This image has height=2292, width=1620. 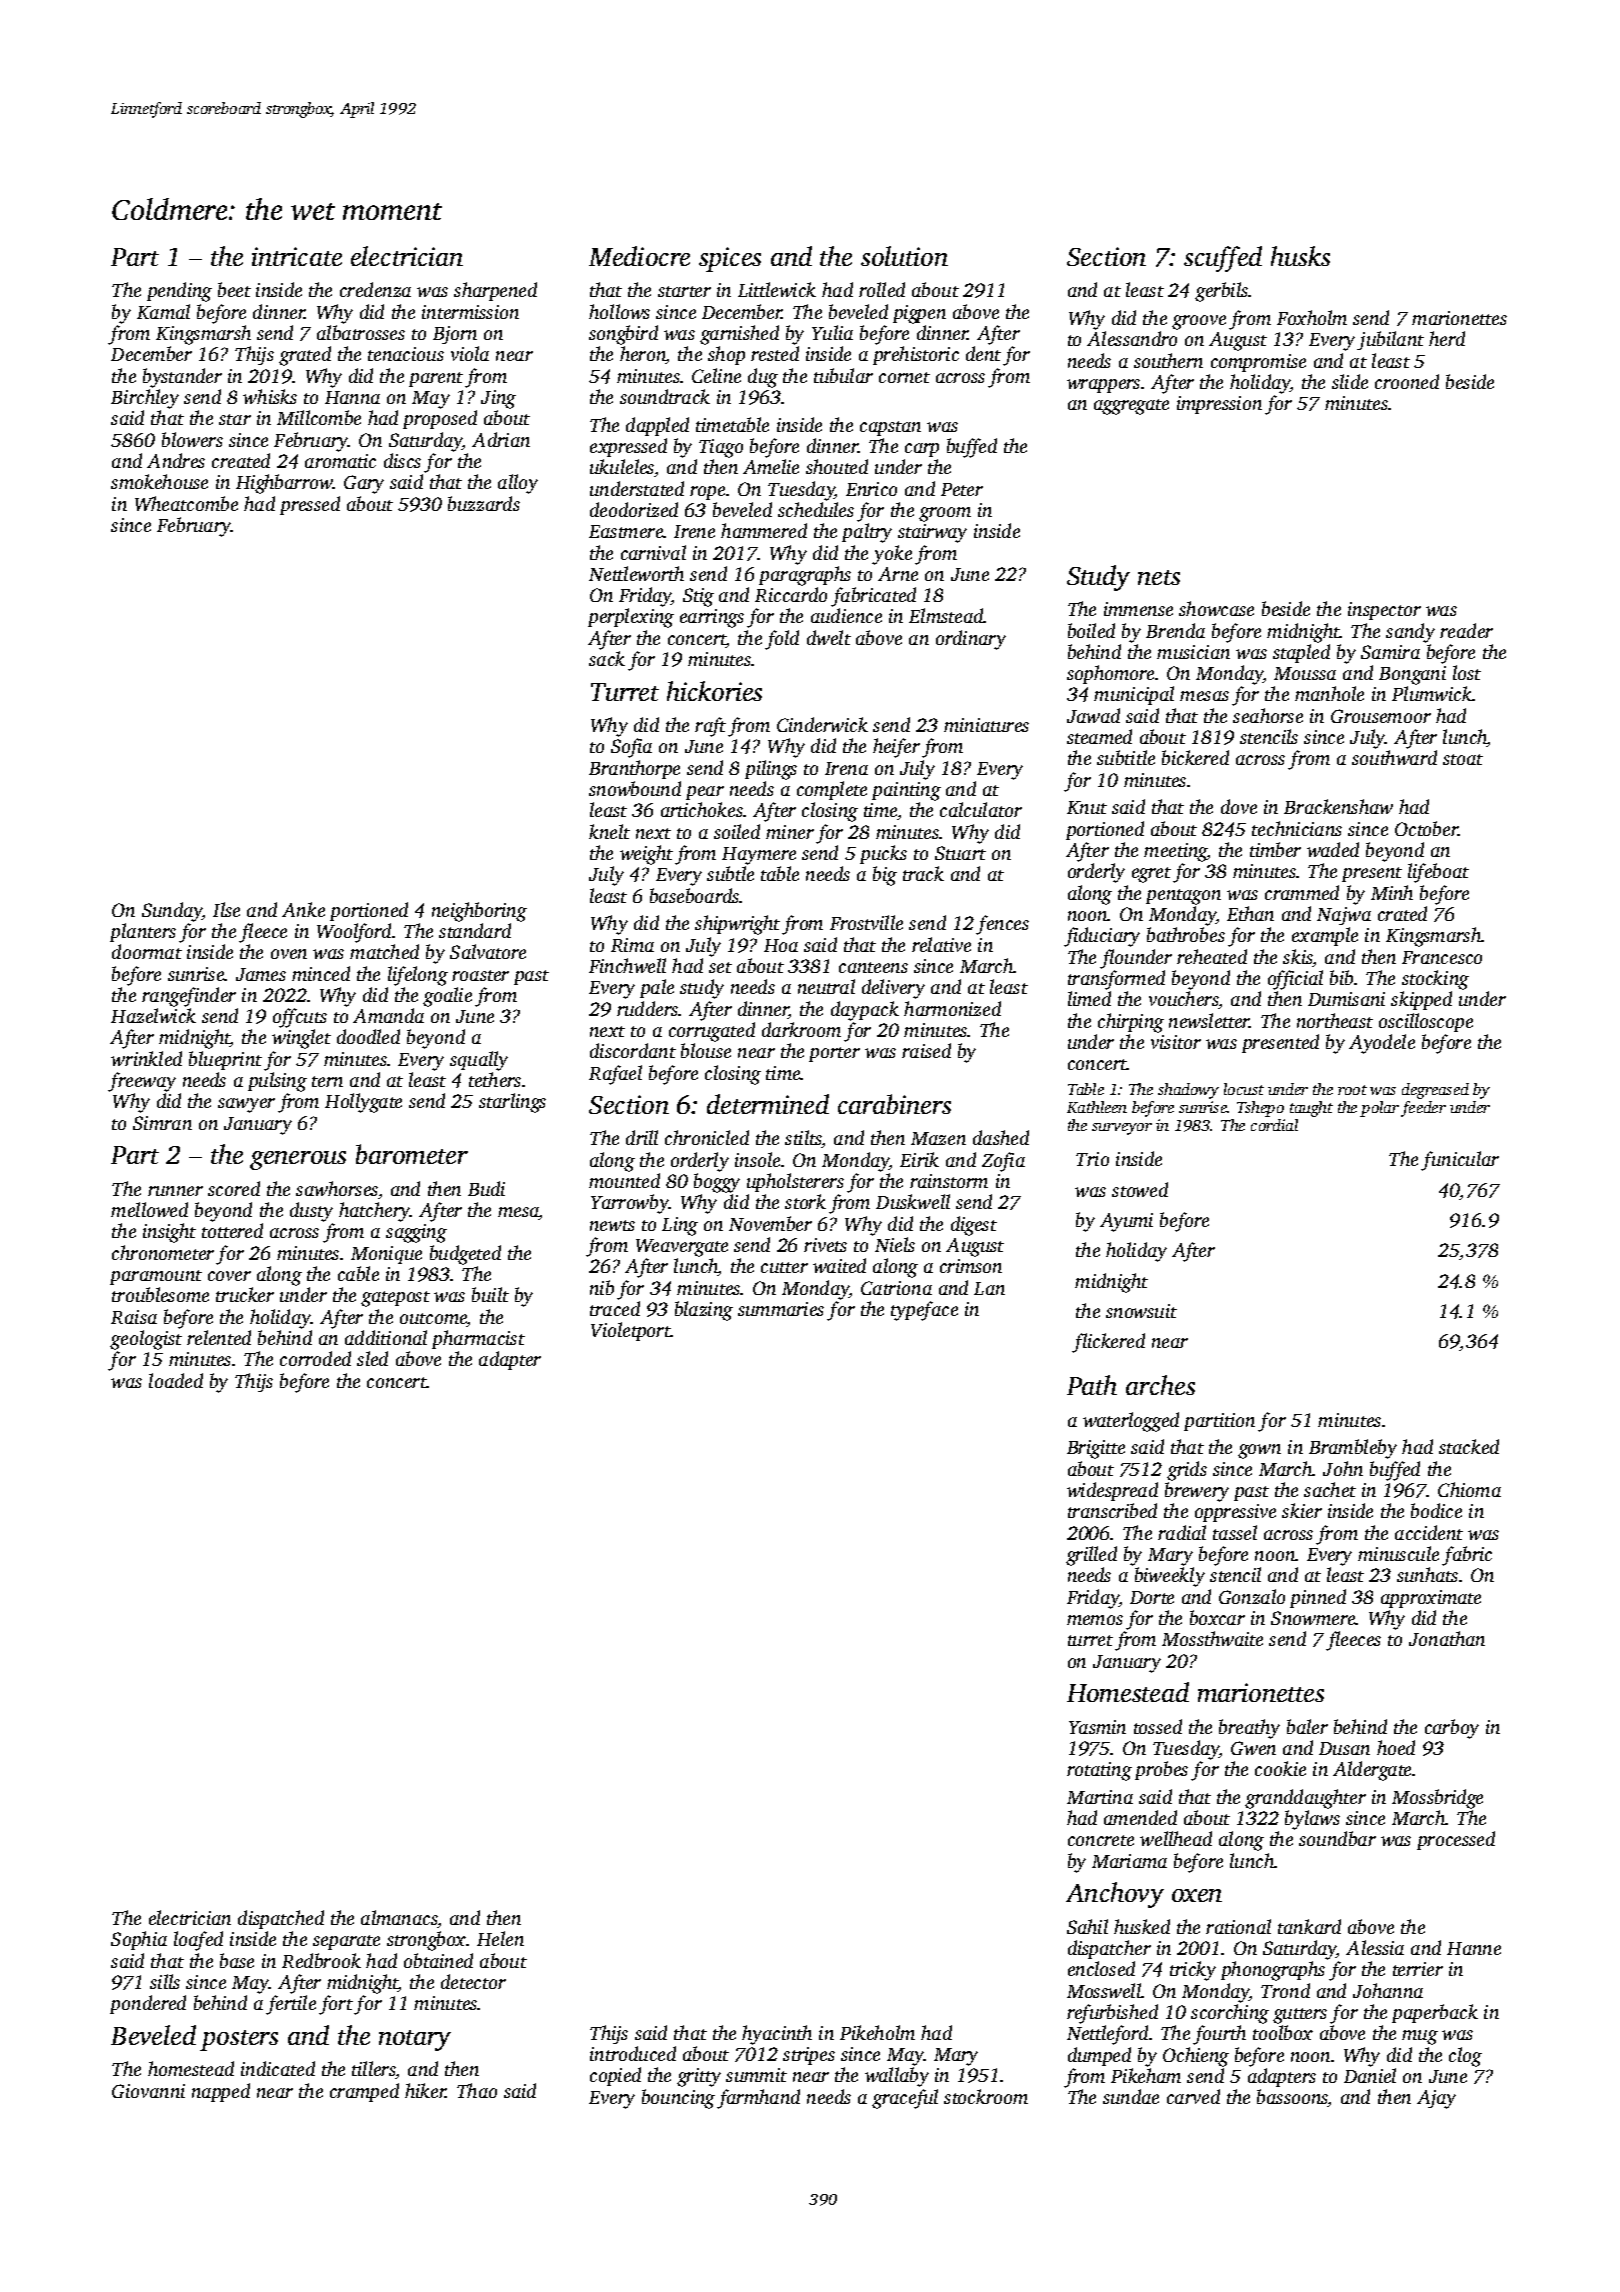 What do you see at coordinates (145, 399) in the image?
I see `Birchley` at bounding box center [145, 399].
